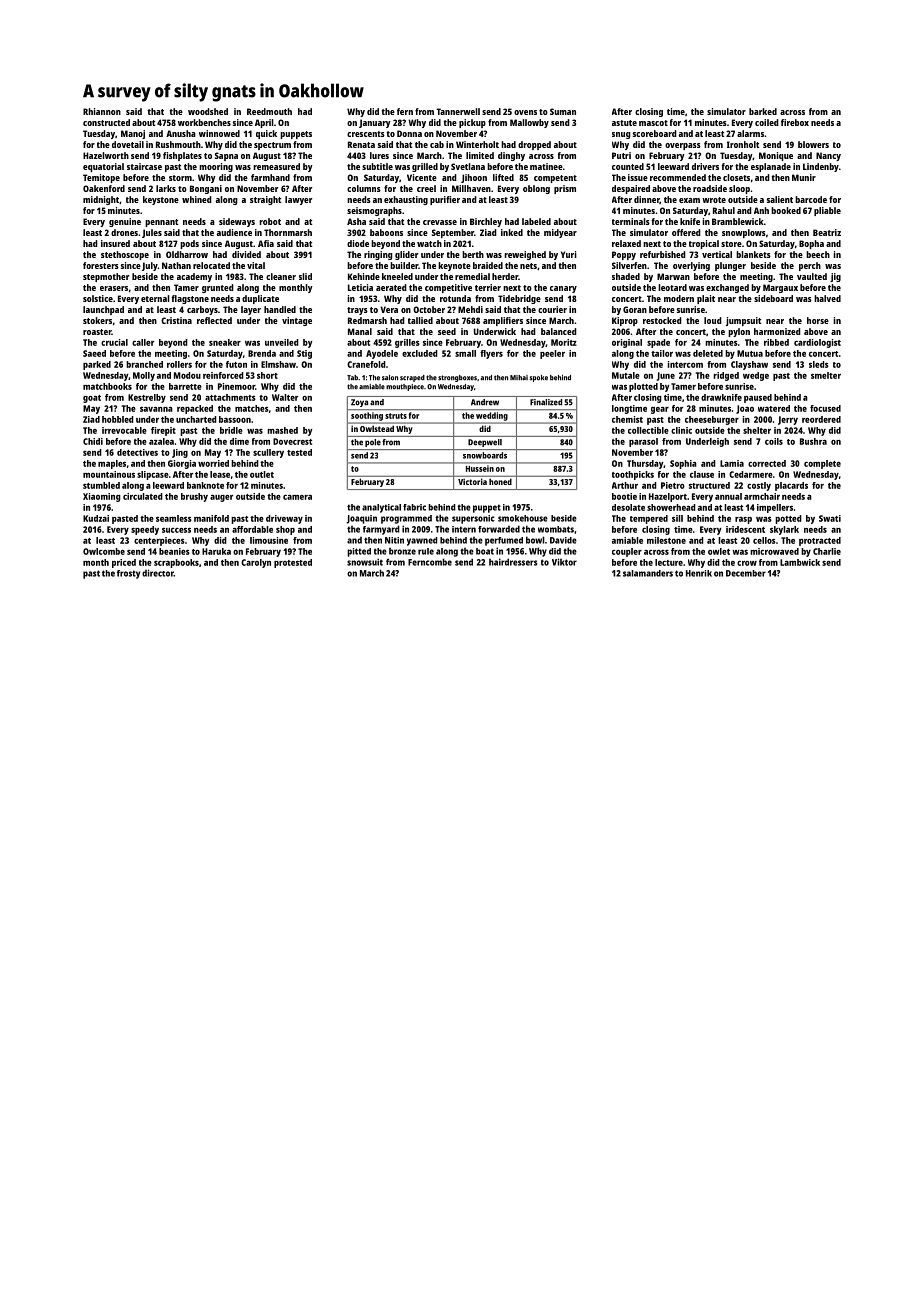 The width and height of the screenshot is (924, 1308). I want to click on aerated, so click(391, 287).
